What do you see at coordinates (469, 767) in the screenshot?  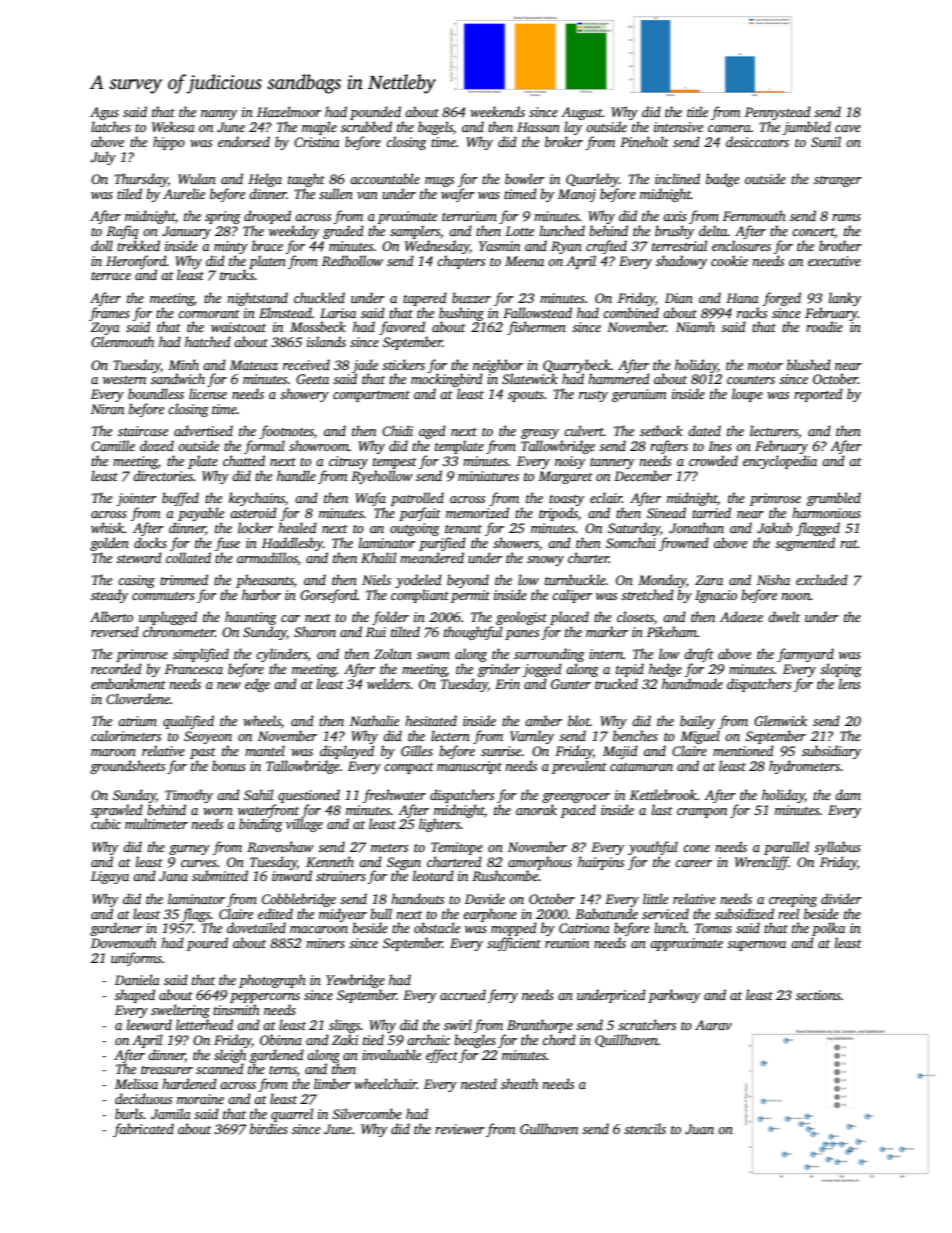 I see `manuscript` at bounding box center [469, 767].
